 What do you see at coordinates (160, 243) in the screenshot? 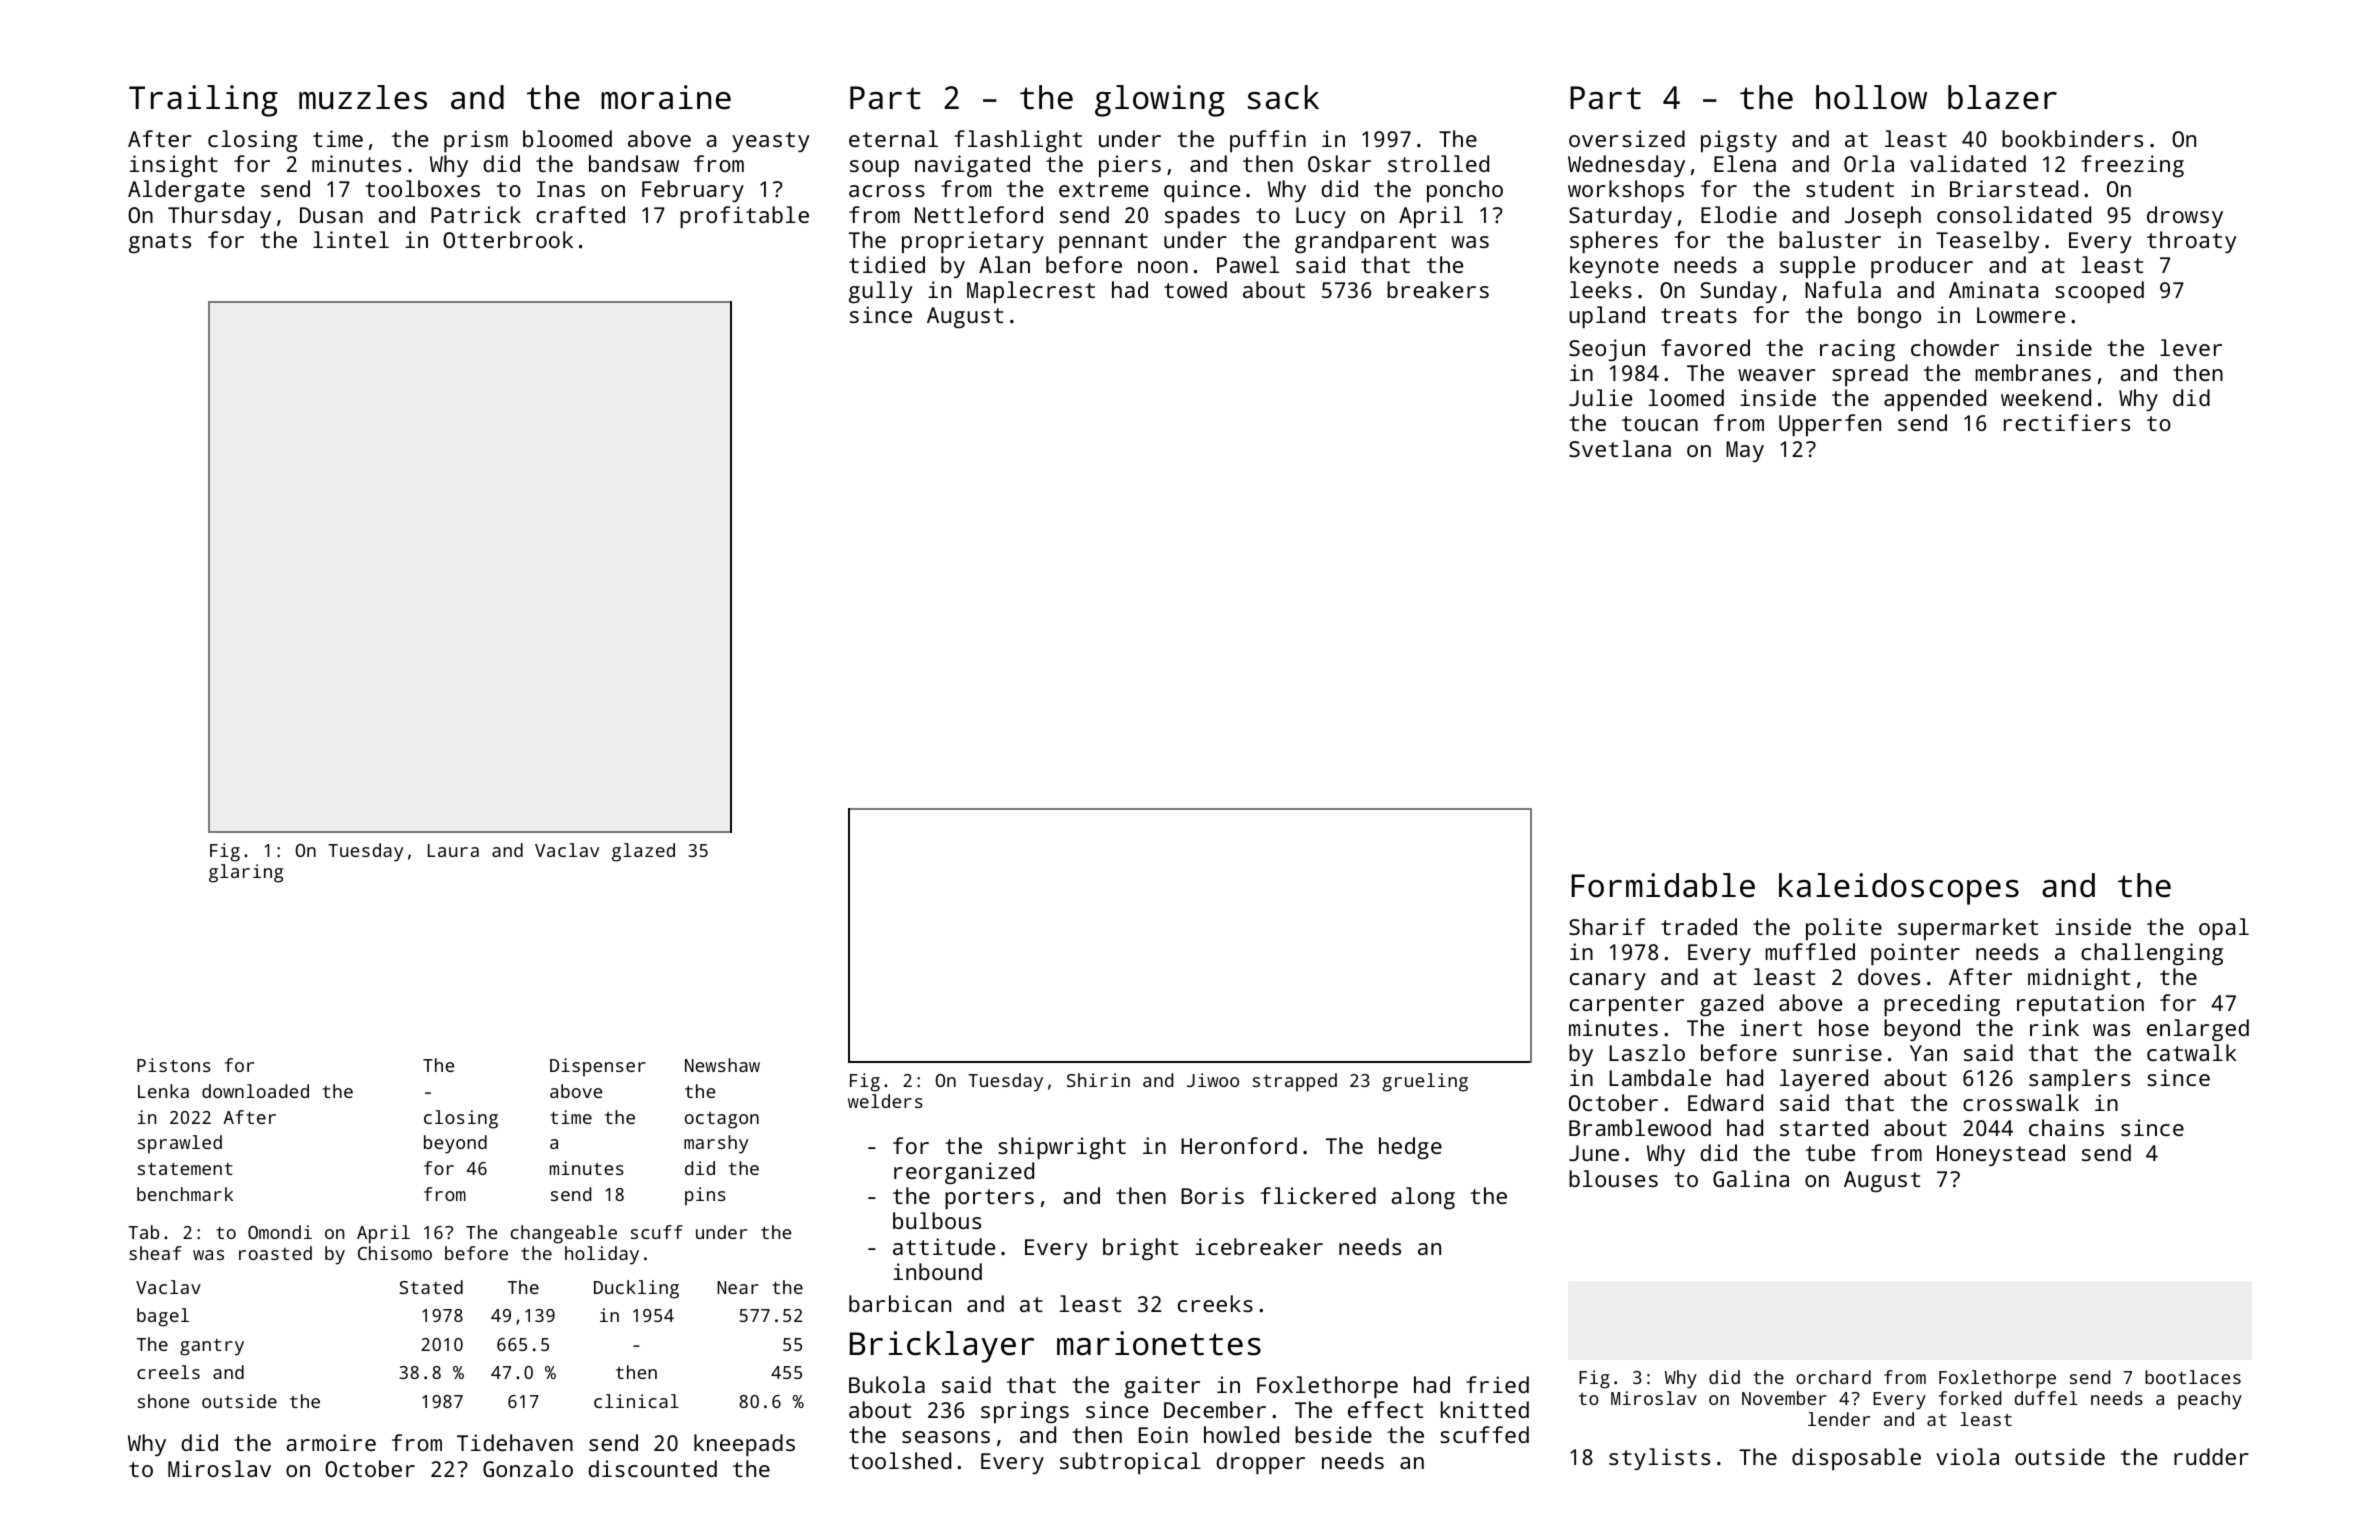
I see `gnats` at bounding box center [160, 243].
